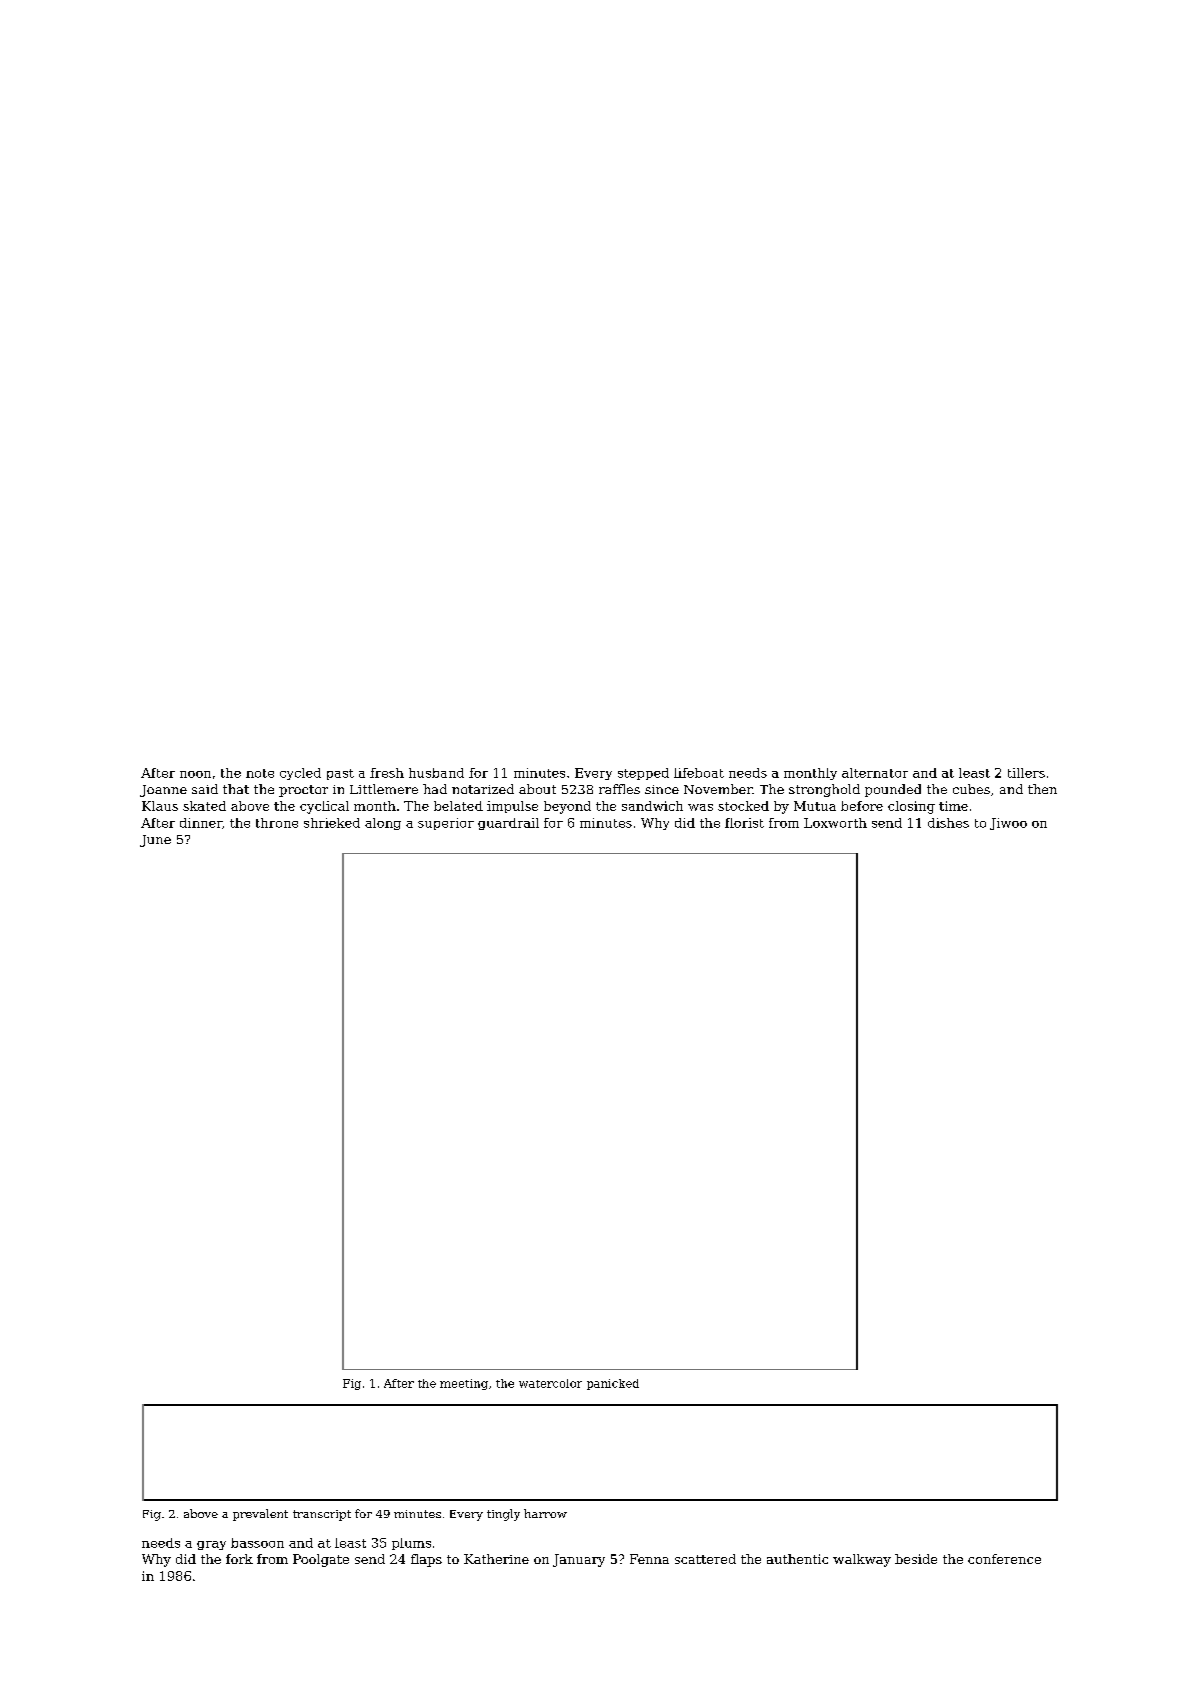 The image size is (1200, 1697). Describe the element at coordinates (464, 1384) in the screenshot. I see `meeting` at that location.
